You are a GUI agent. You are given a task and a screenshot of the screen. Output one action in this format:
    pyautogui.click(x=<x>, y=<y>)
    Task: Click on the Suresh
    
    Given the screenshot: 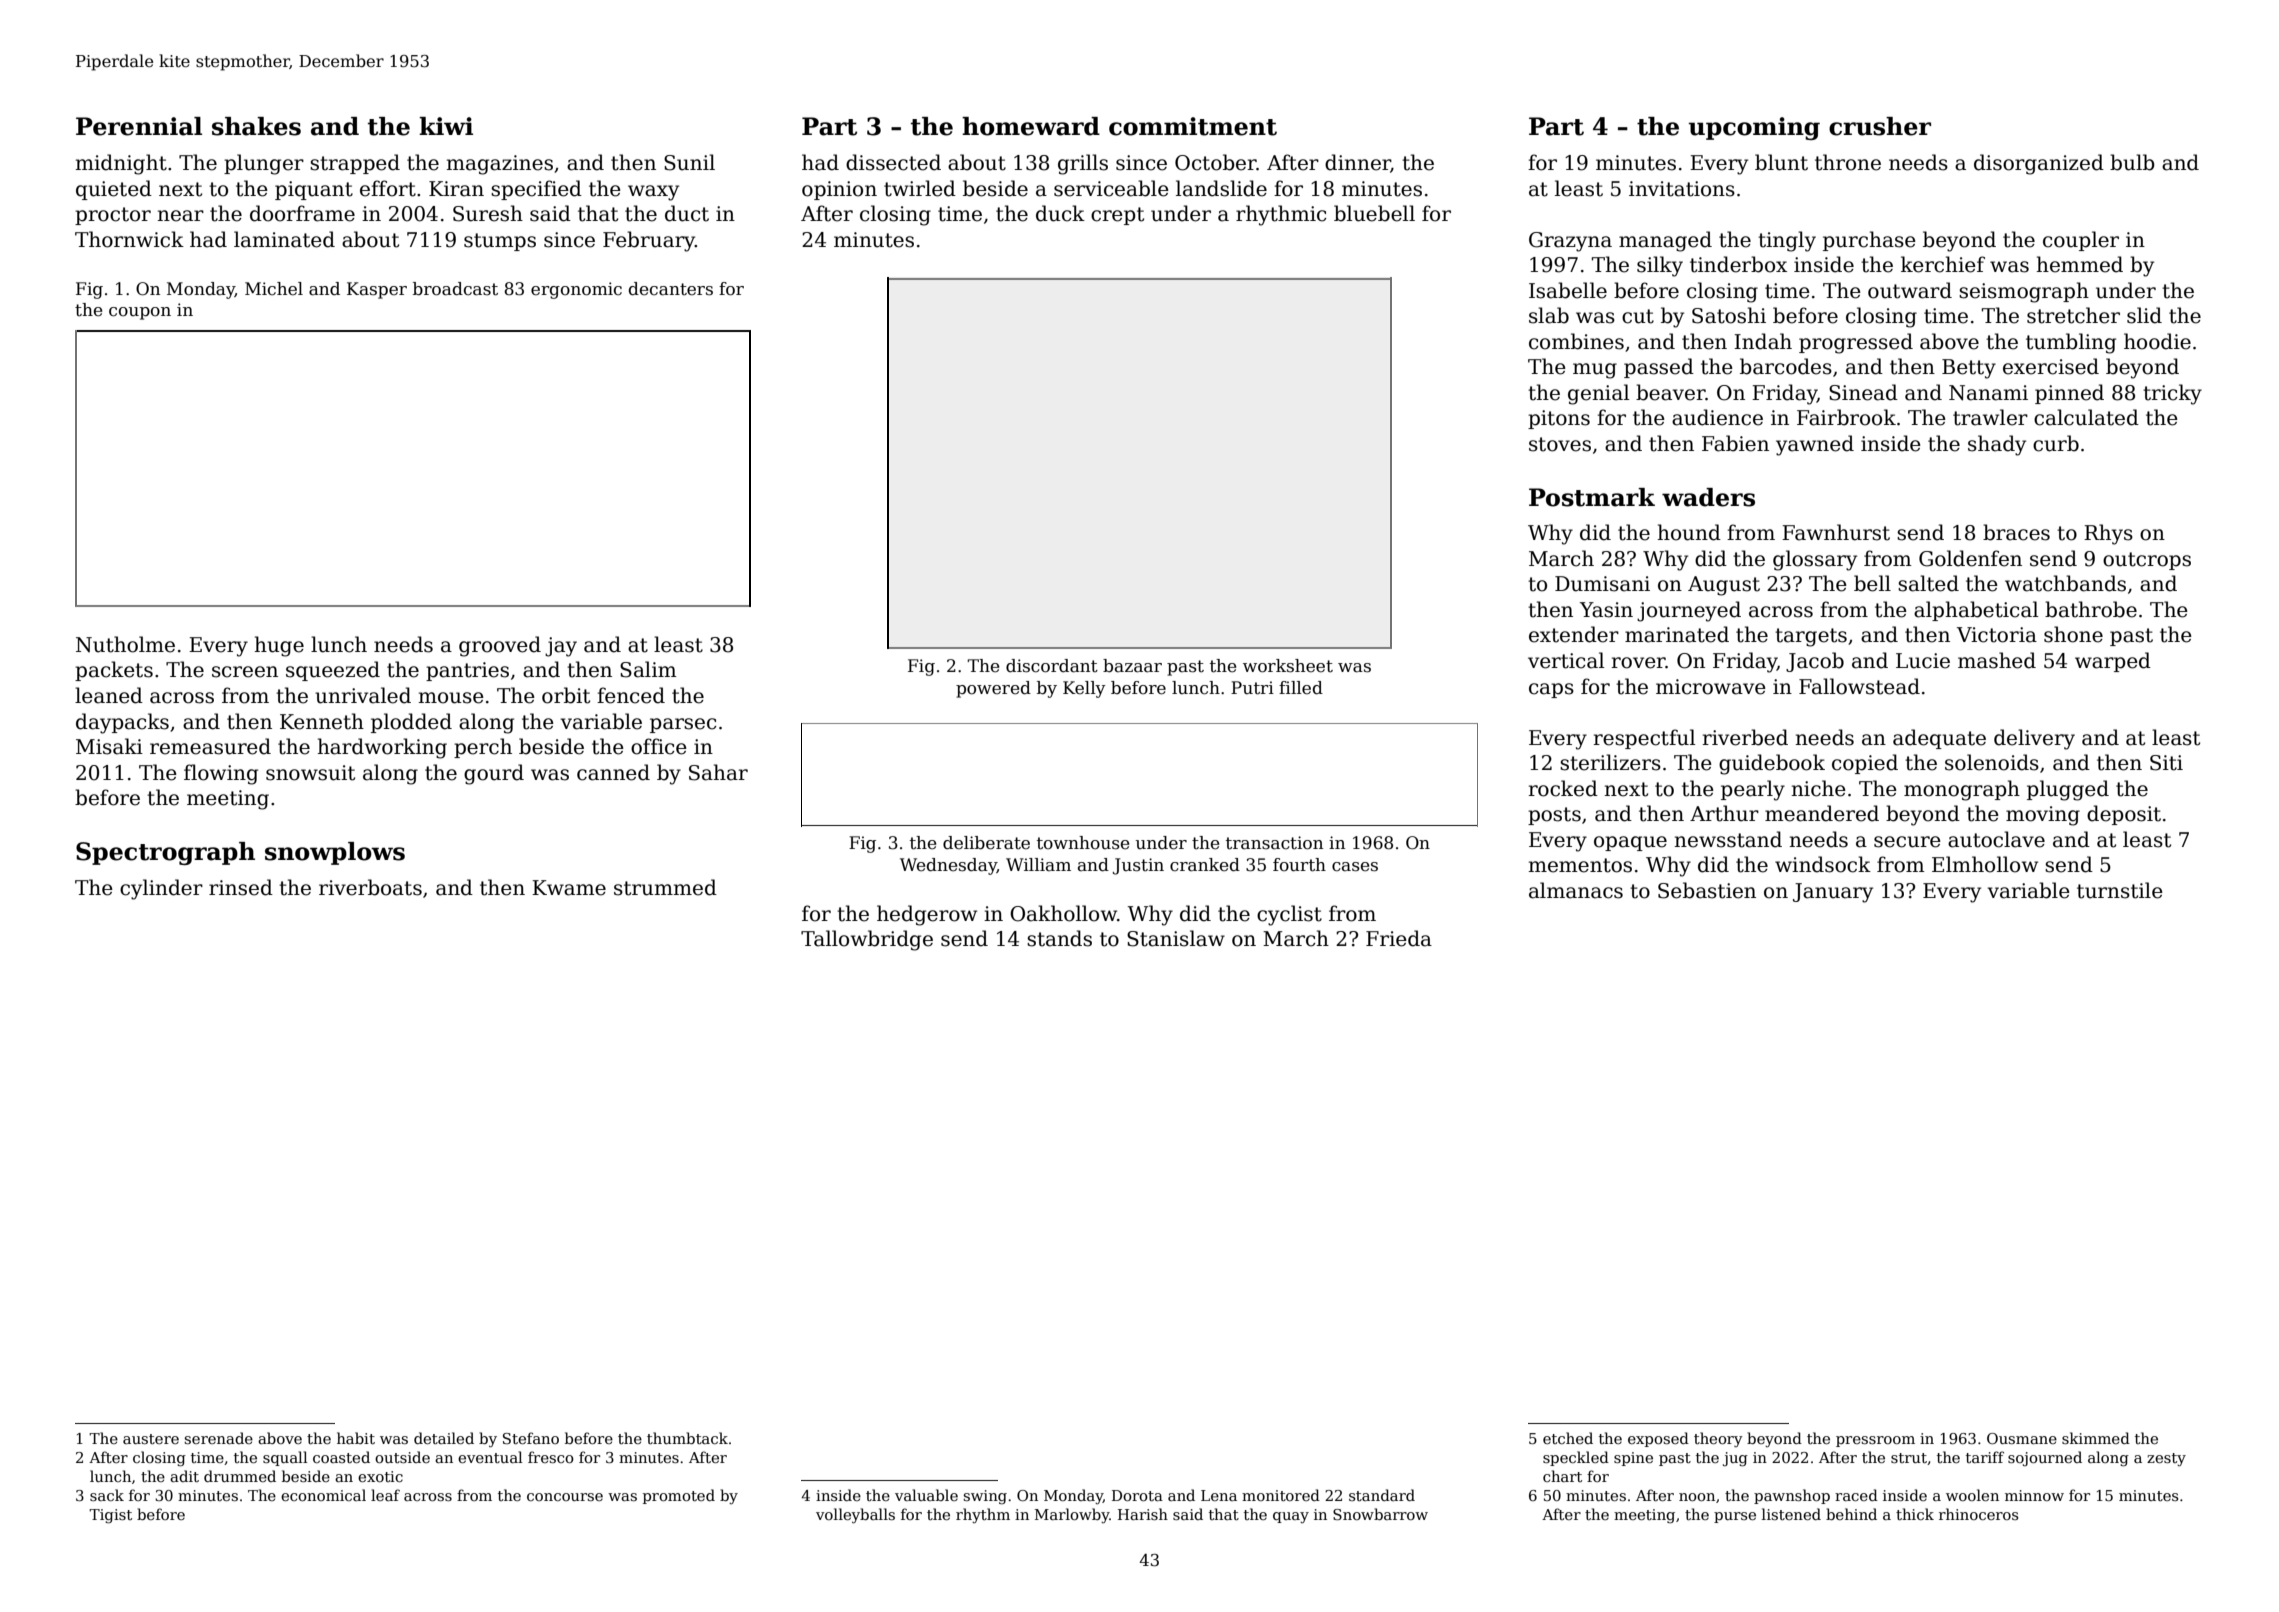 What is the action you would take?
    pyautogui.click(x=488, y=213)
